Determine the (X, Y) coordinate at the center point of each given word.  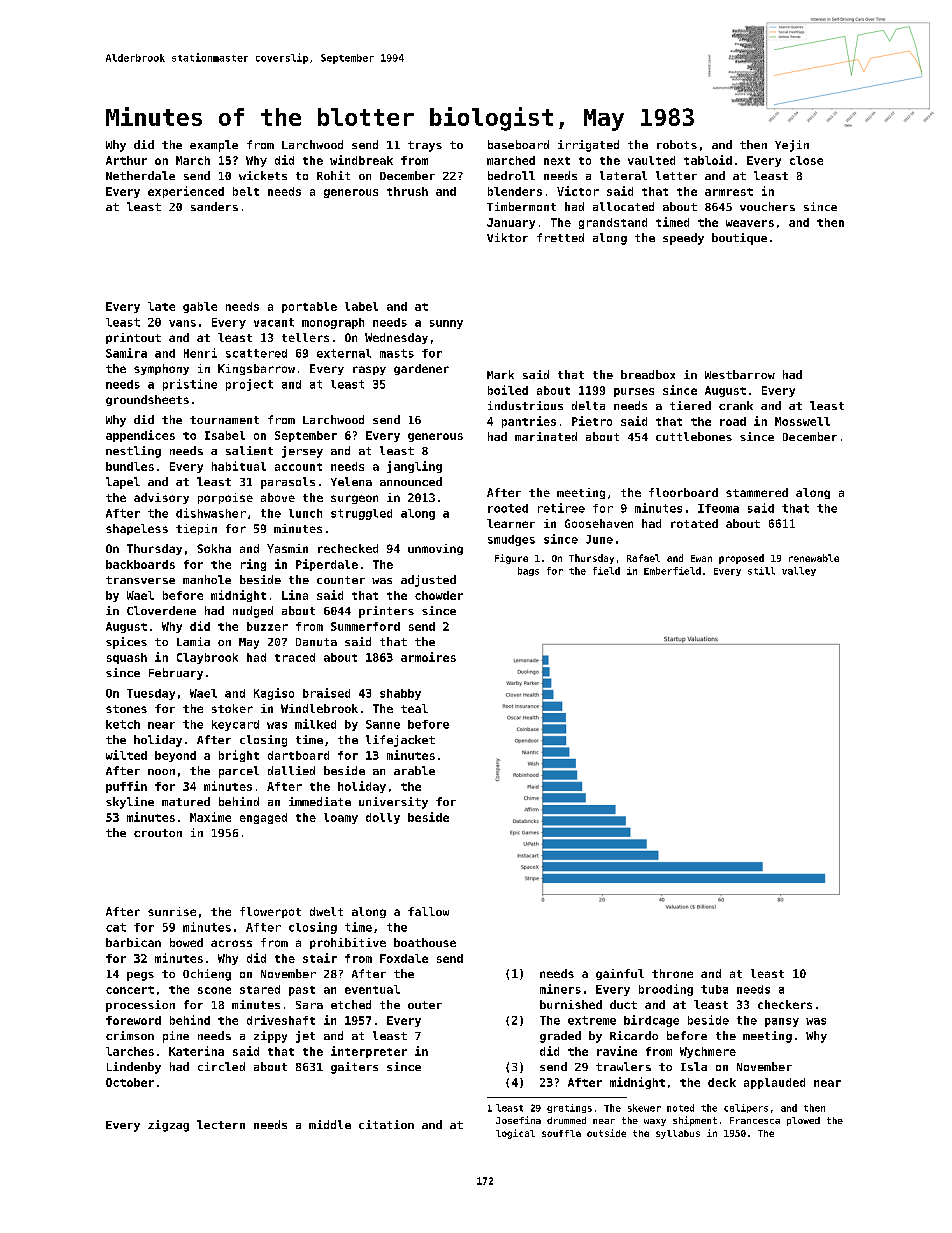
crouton (158, 833)
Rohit (333, 175)
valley (799, 571)
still (761, 571)
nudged (253, 612)
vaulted (651, 160)
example (214, 146)
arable (414, 770)
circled (221, 1066)
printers (386, 612)
